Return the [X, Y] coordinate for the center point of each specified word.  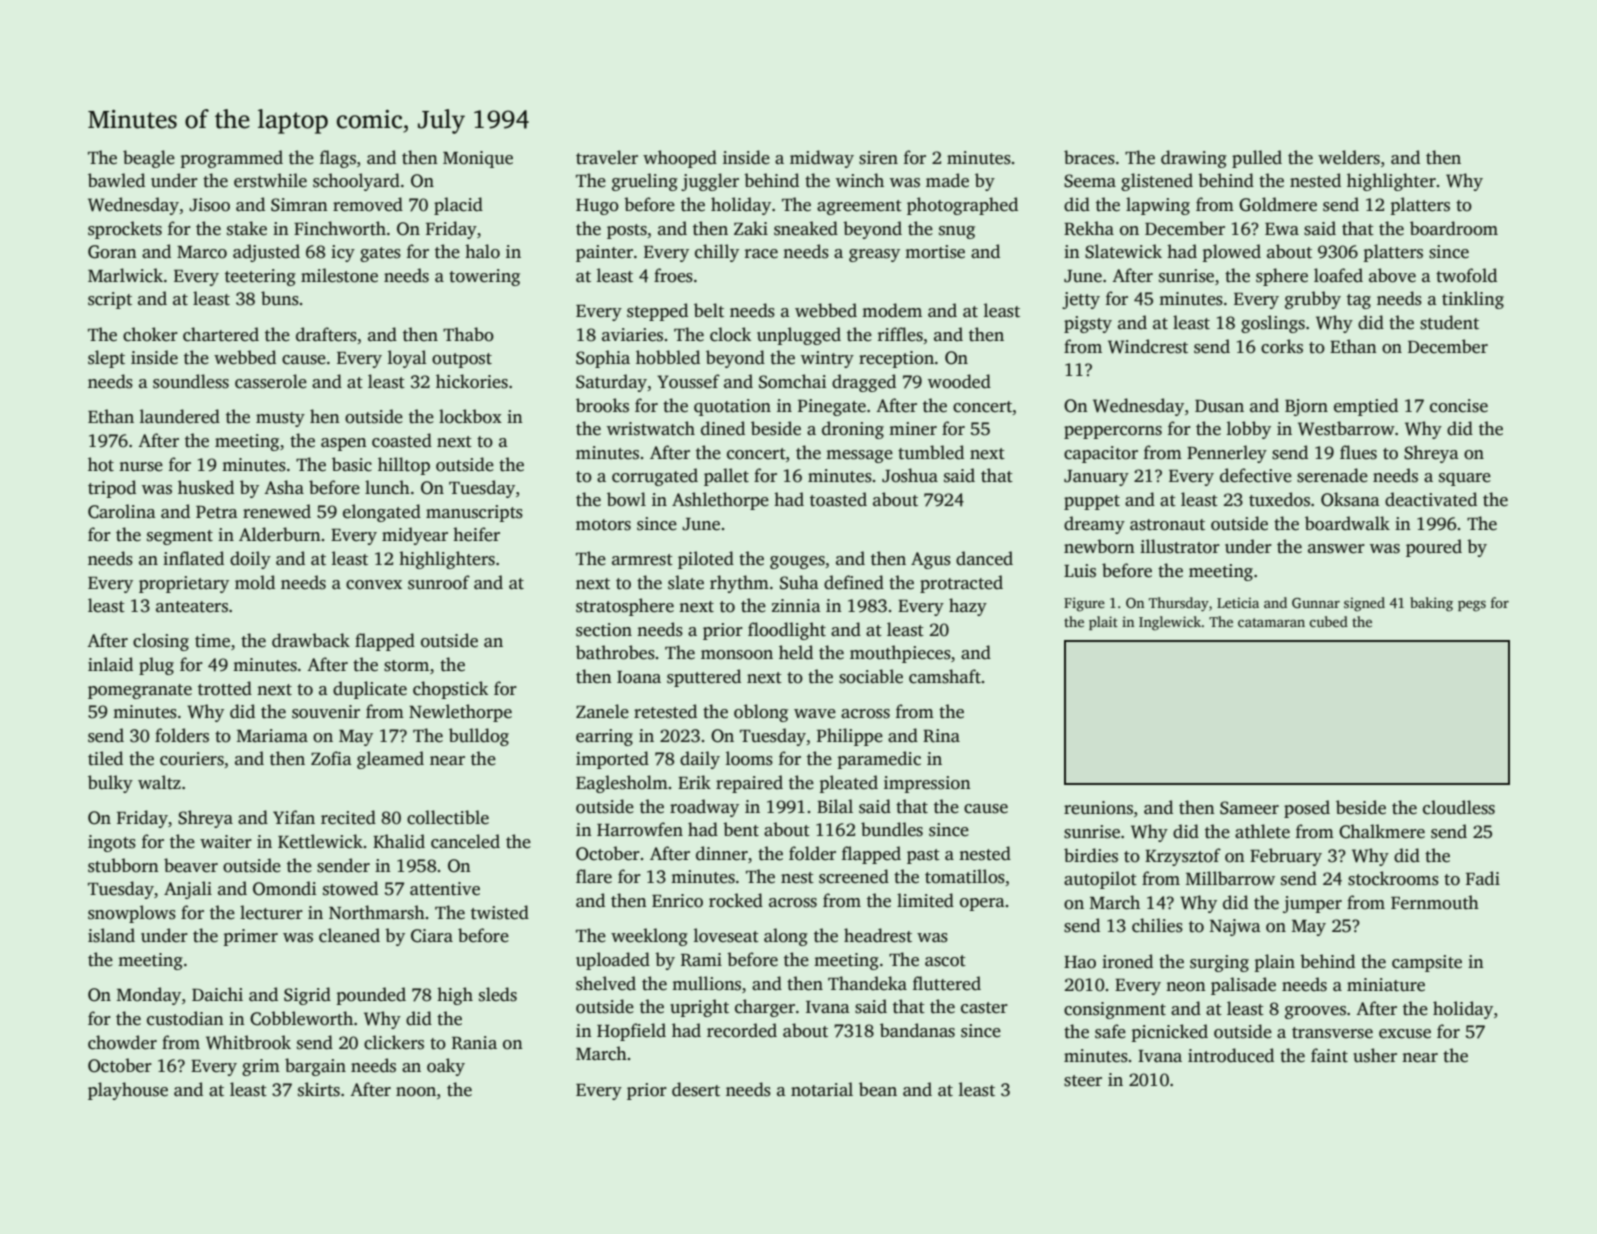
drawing [1194, 159]
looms [749, 758]
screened [854, 876]
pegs [1472, 606]
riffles [900, 334]
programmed [231, 159]
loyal [407, 359]
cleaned [349, 935]
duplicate [370, 690]
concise [1459, 406]
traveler [607, 157]
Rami [701, 960]
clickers [394, 1042]
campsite [1427, 963]
